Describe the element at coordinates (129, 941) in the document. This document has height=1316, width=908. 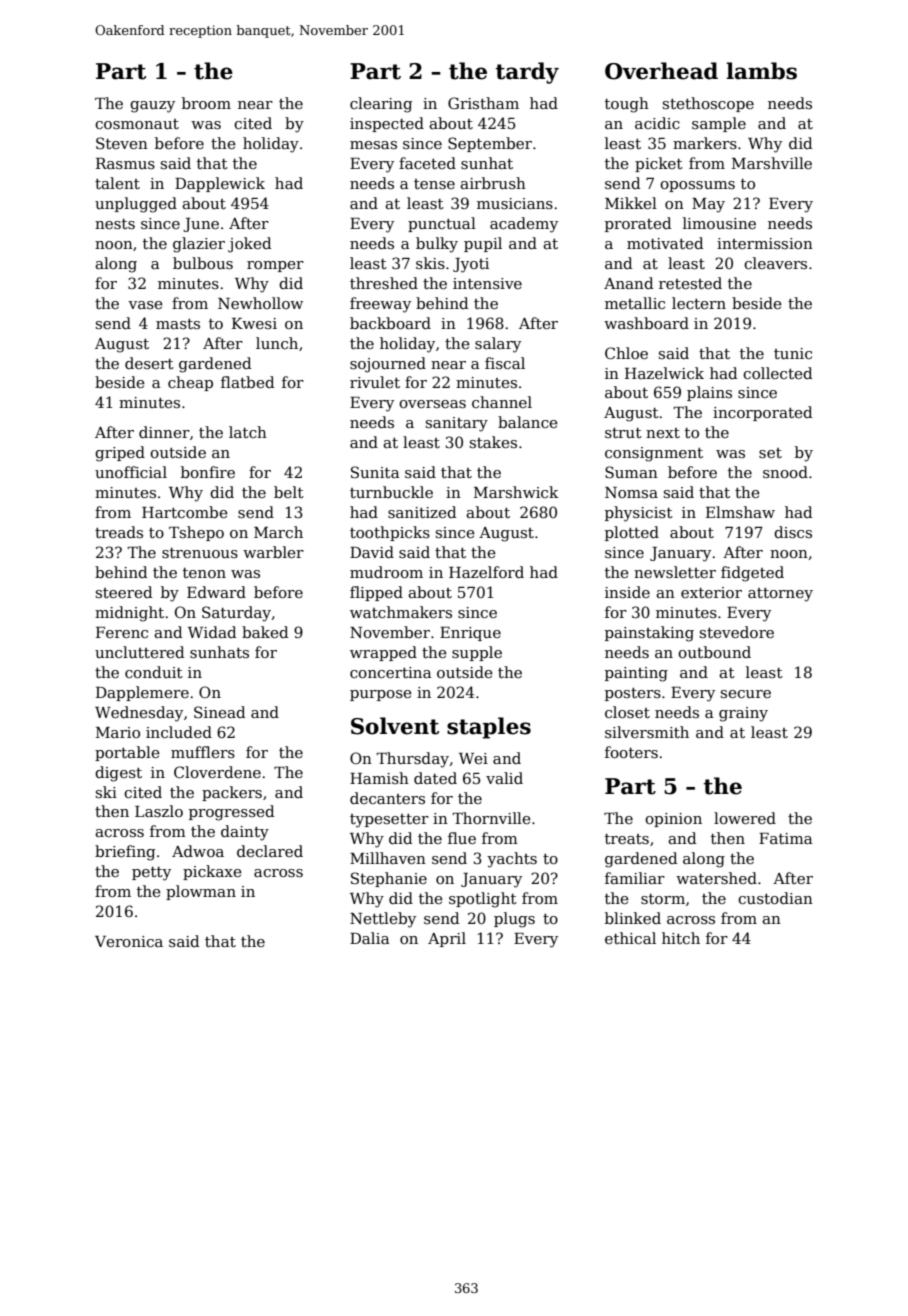
I see `Veronica` at that location.
